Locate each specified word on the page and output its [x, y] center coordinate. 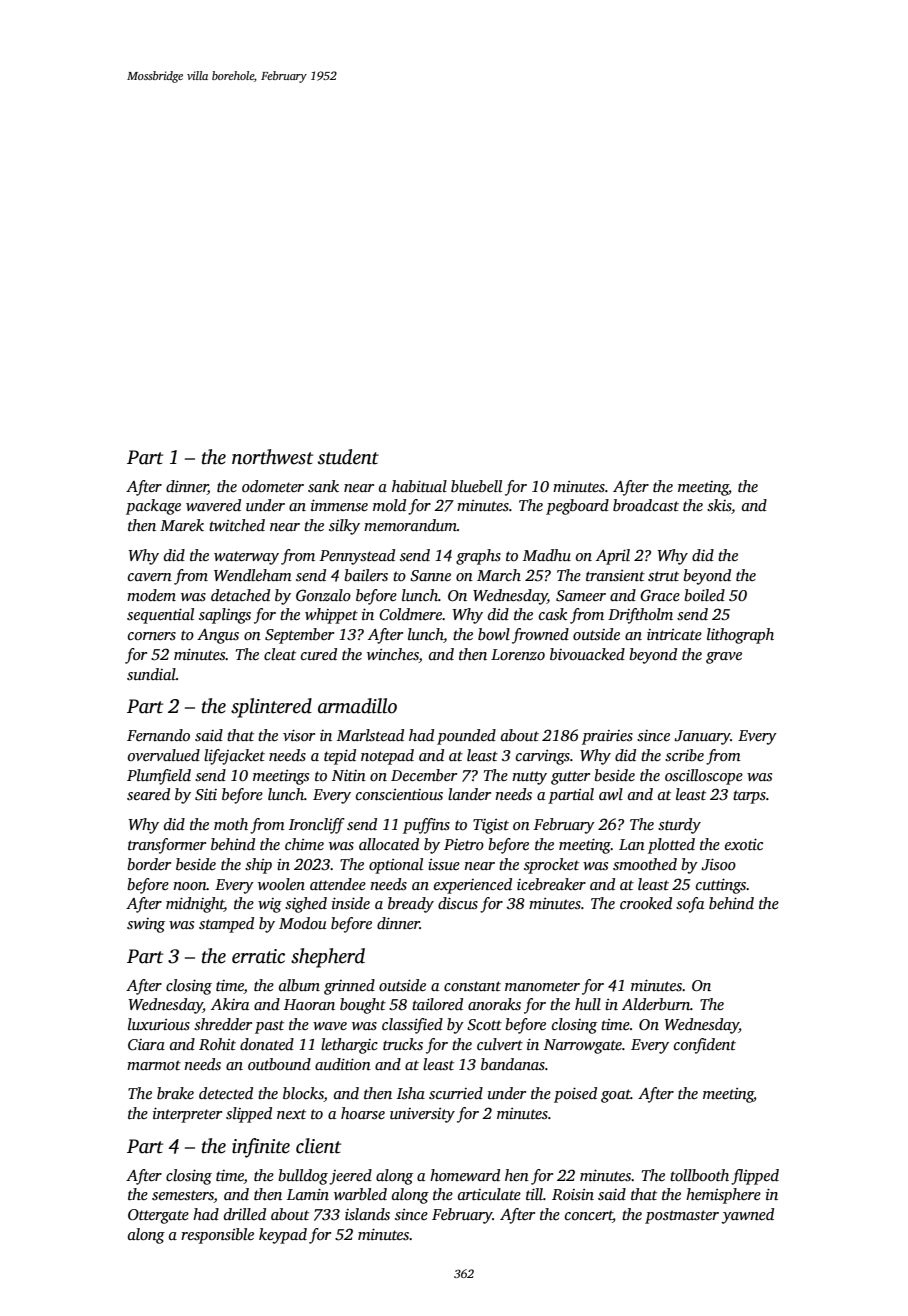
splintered [271, 708]
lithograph [740, 636]
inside [351, 903]
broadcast [646, 505]
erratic [258, 956]
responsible [217, 1236]
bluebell [476, 486]
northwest [272, 457]
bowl [494, 634]
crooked [646, 903]
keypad [283, 1236]
